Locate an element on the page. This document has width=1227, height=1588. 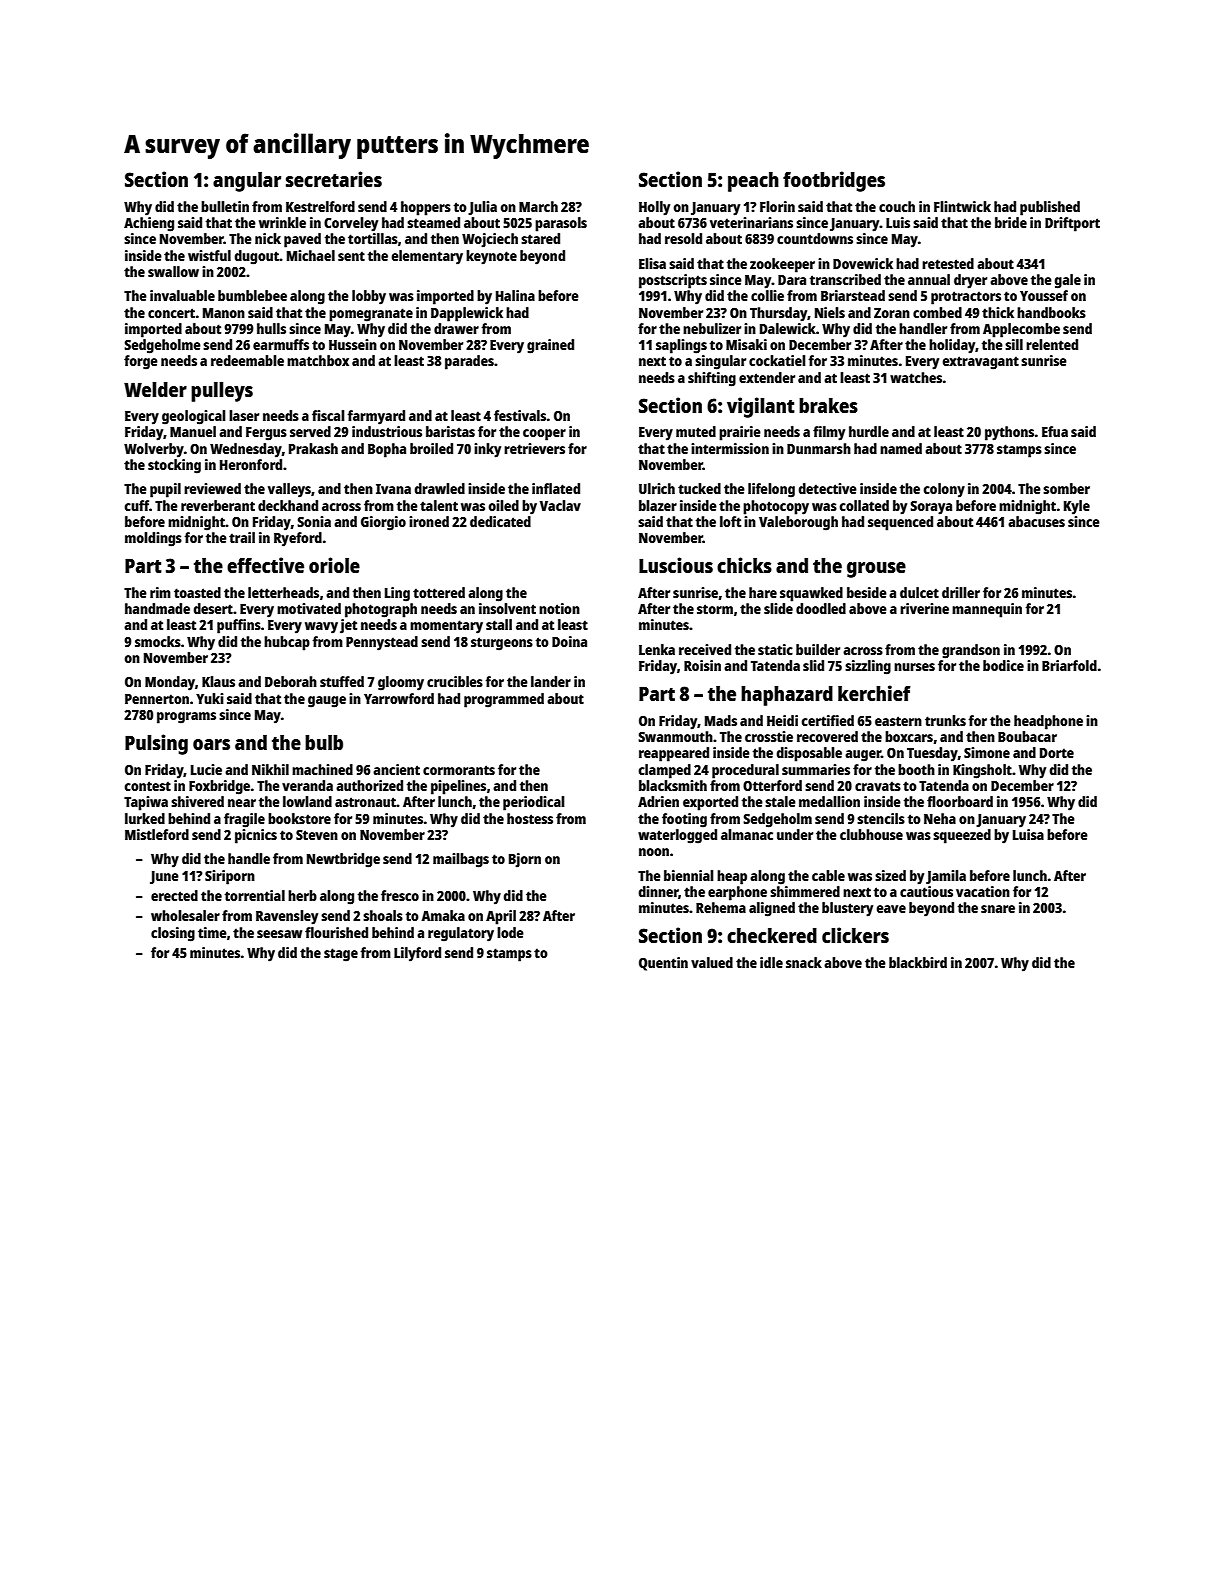
tottered is located at coordinates (439, 592).
